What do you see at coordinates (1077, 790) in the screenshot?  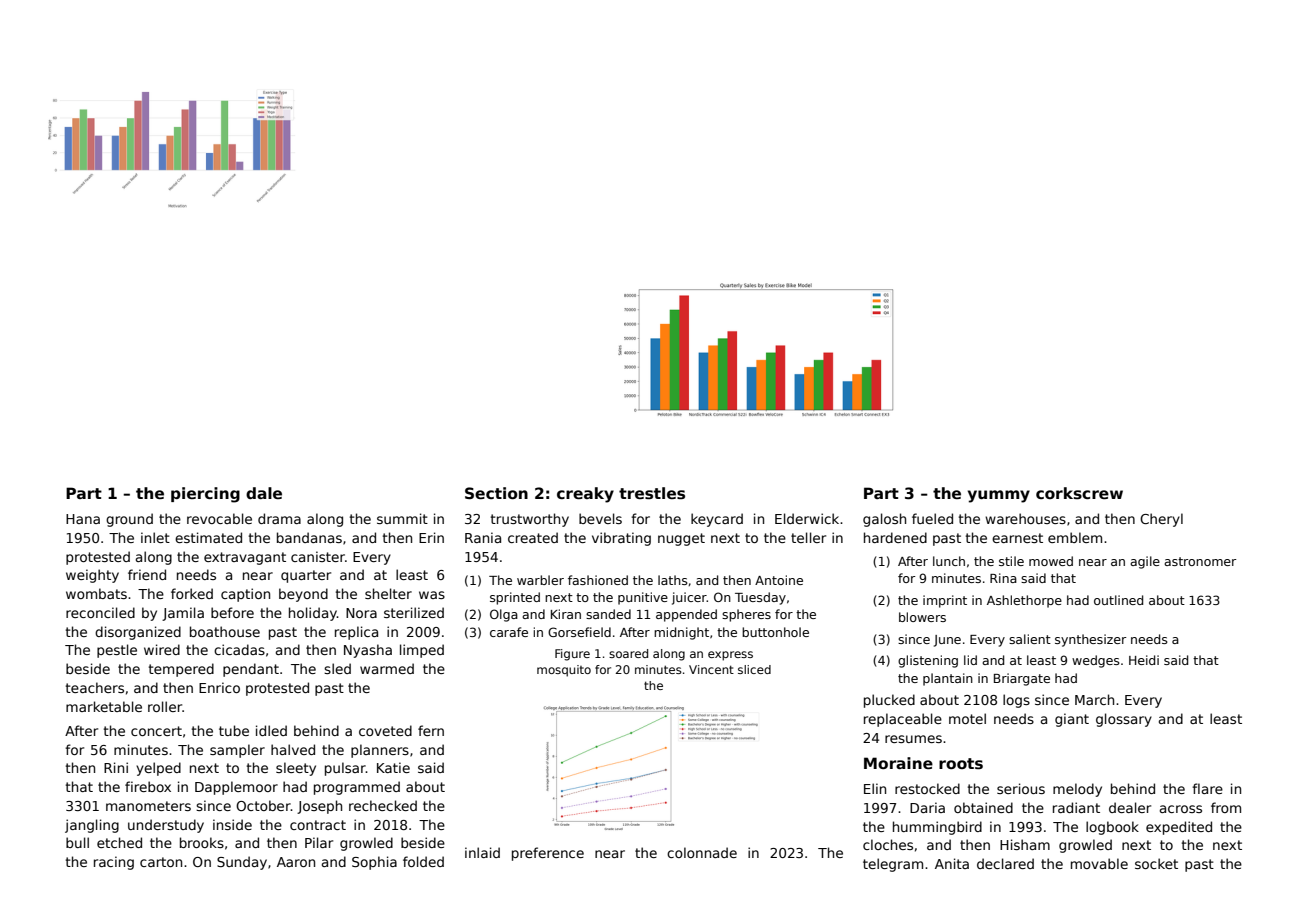 I see `melody` at bounding box center [1077, 790].
